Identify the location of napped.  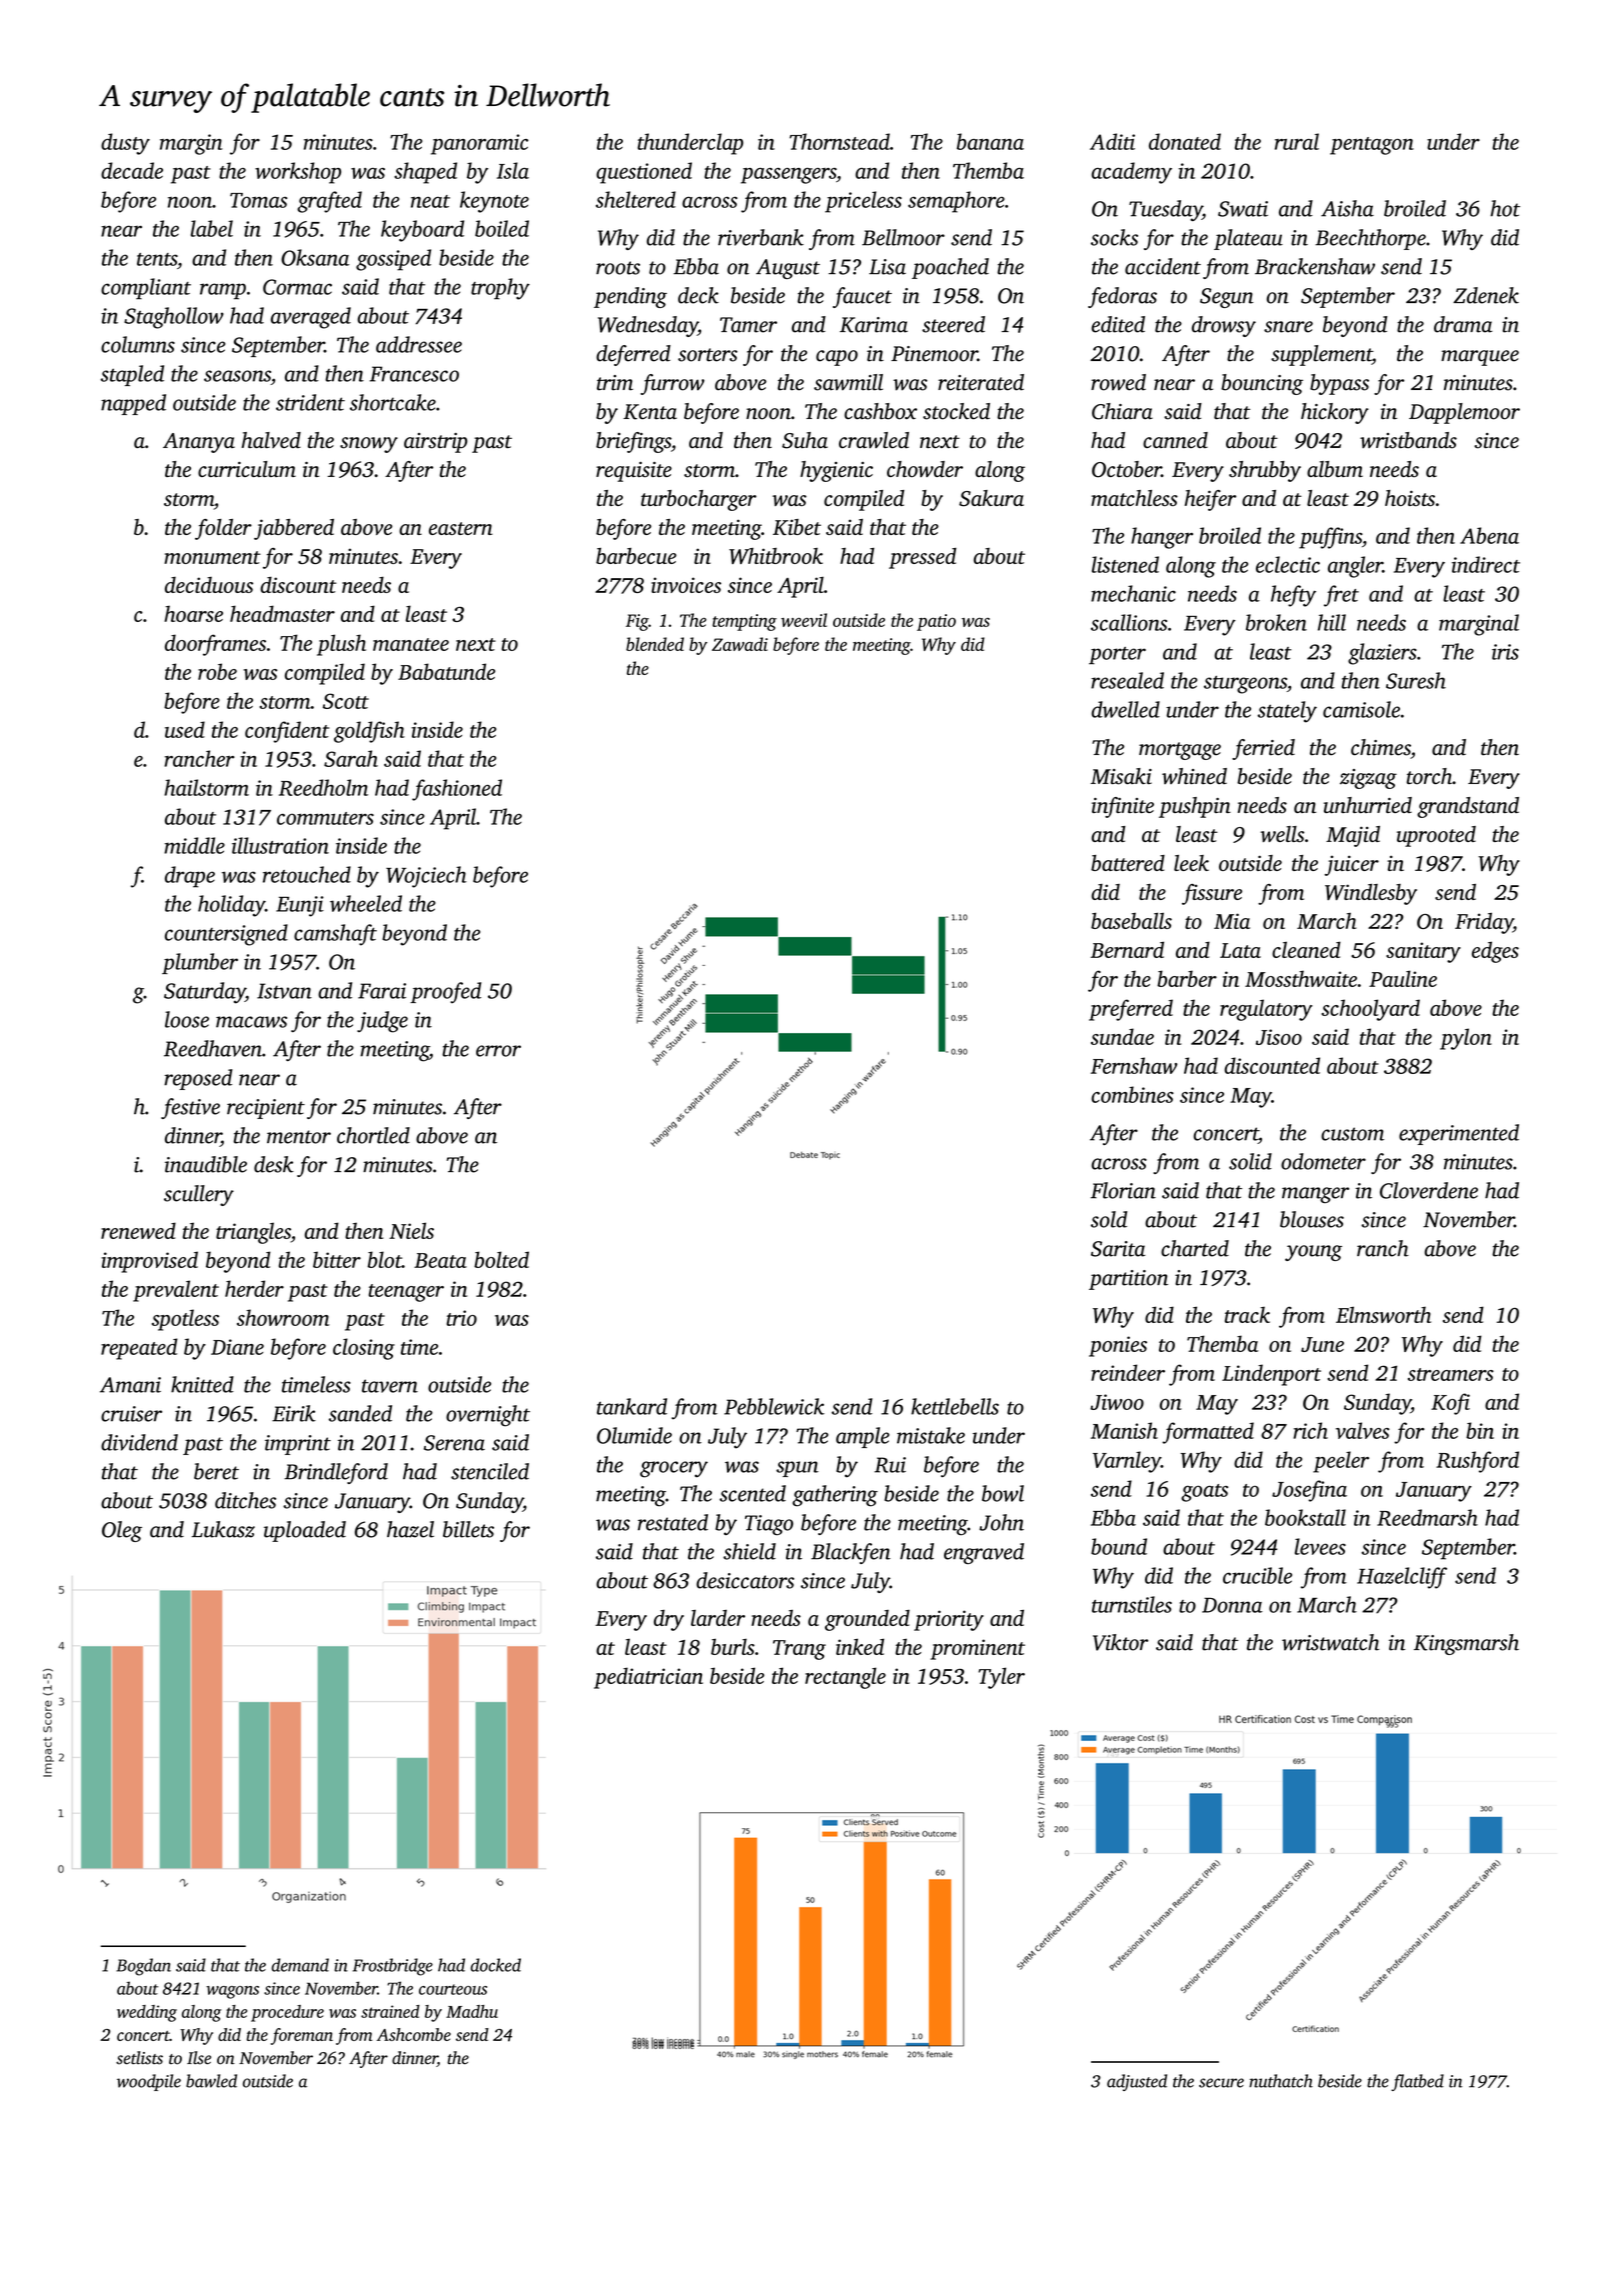
(133, 404).
